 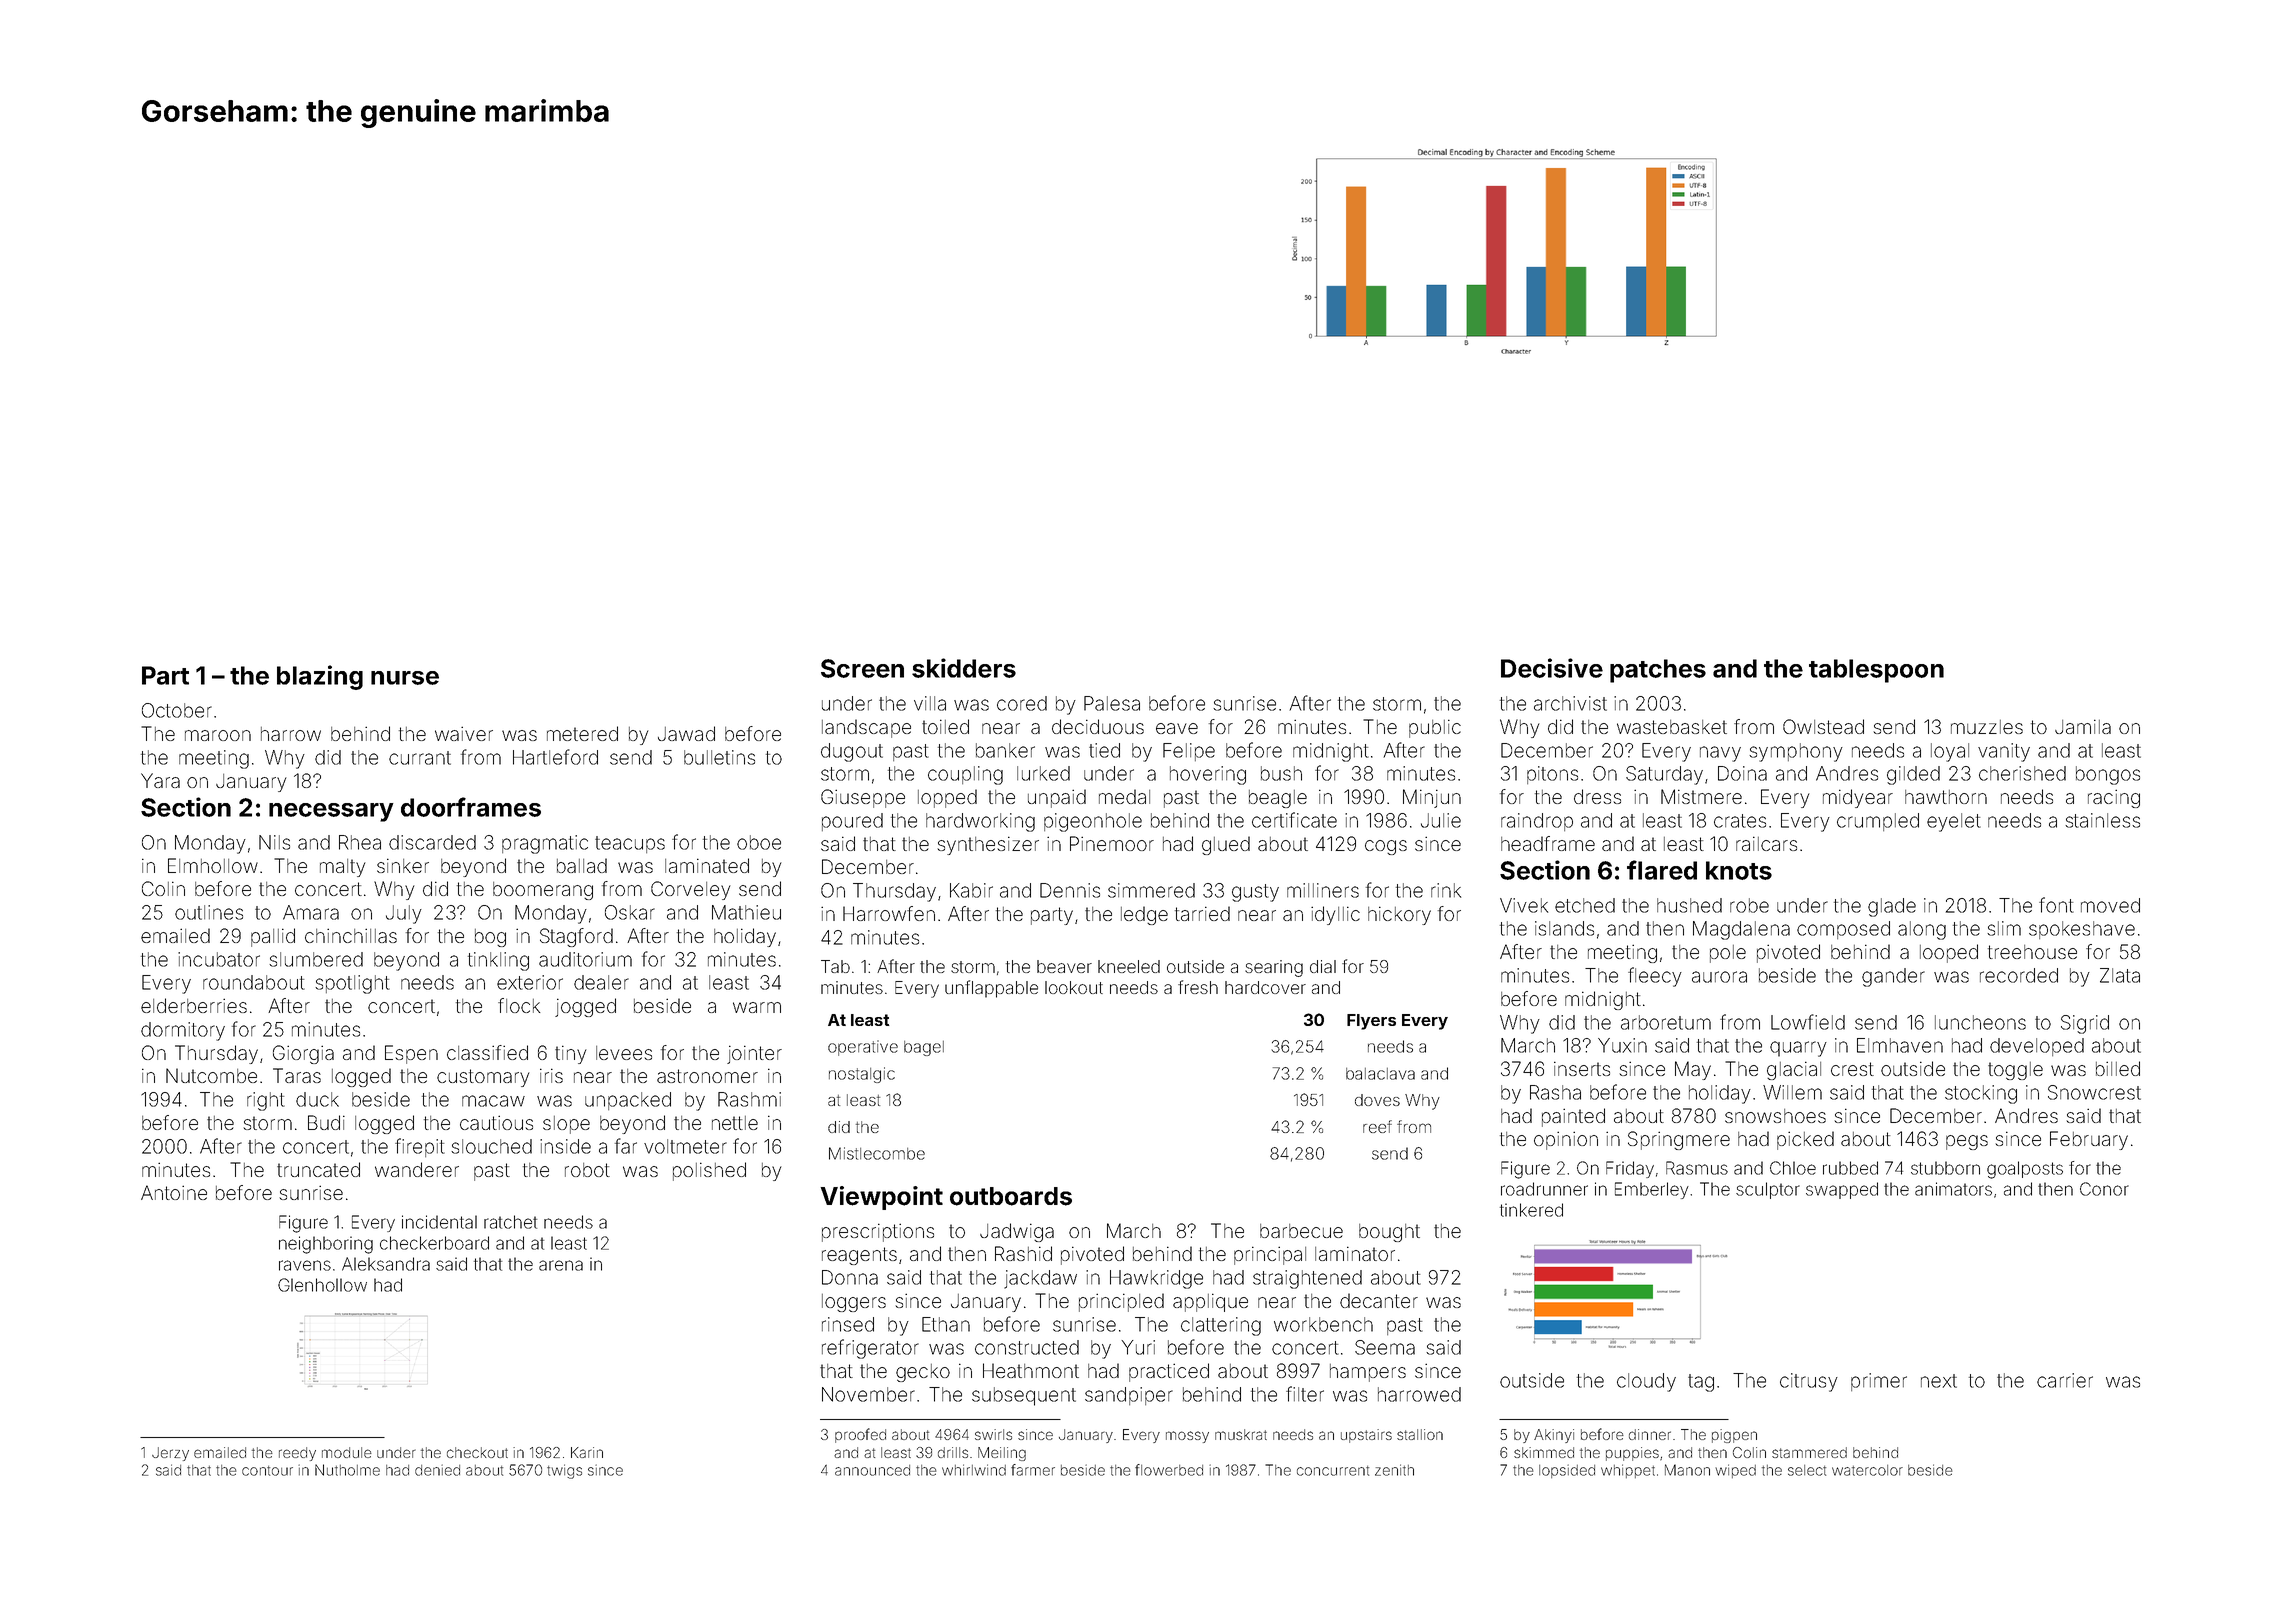 I want to click on skidders, so click(x=964, y=668).
